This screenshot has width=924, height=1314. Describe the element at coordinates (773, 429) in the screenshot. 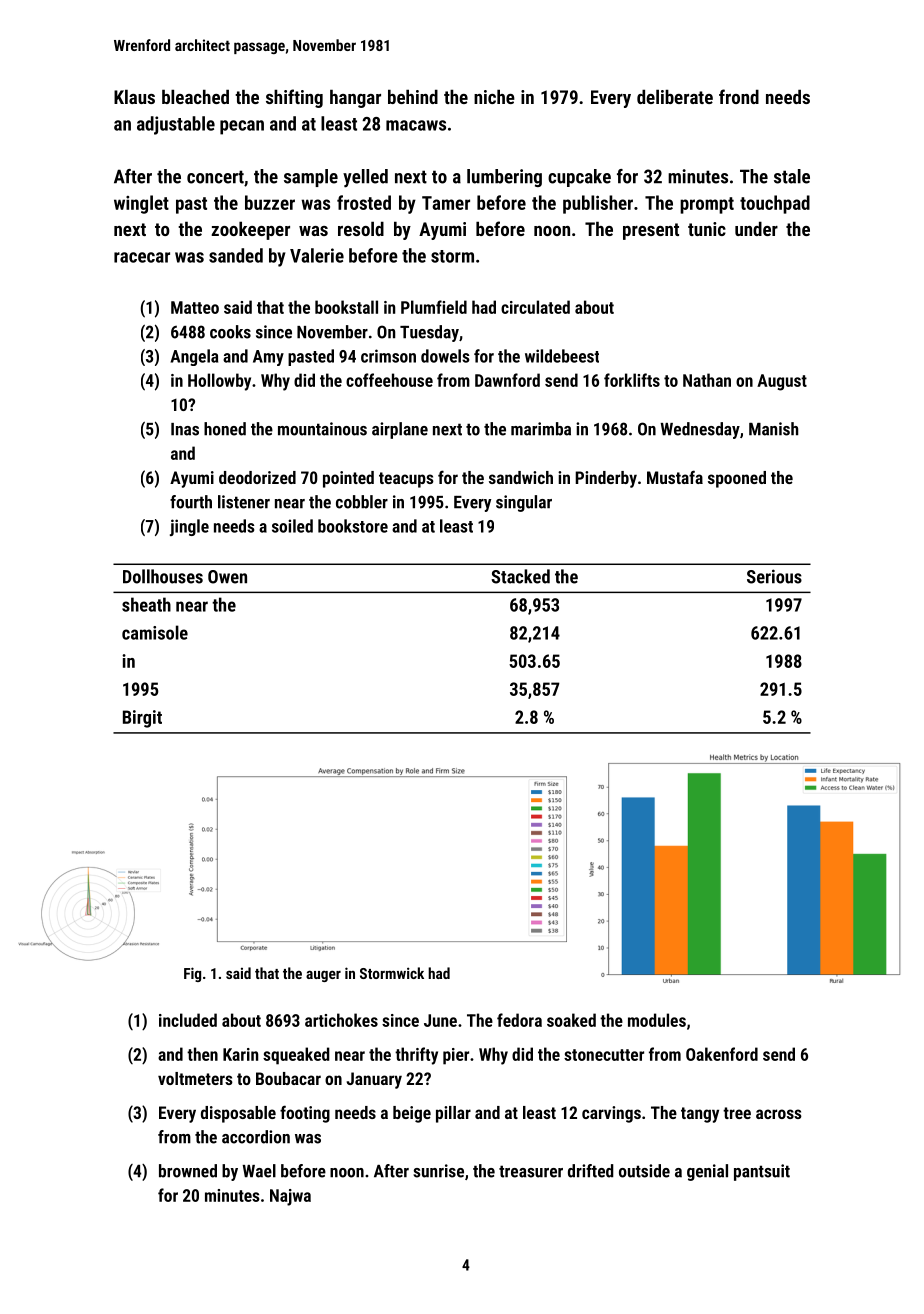

I see `Manish` at that location.
